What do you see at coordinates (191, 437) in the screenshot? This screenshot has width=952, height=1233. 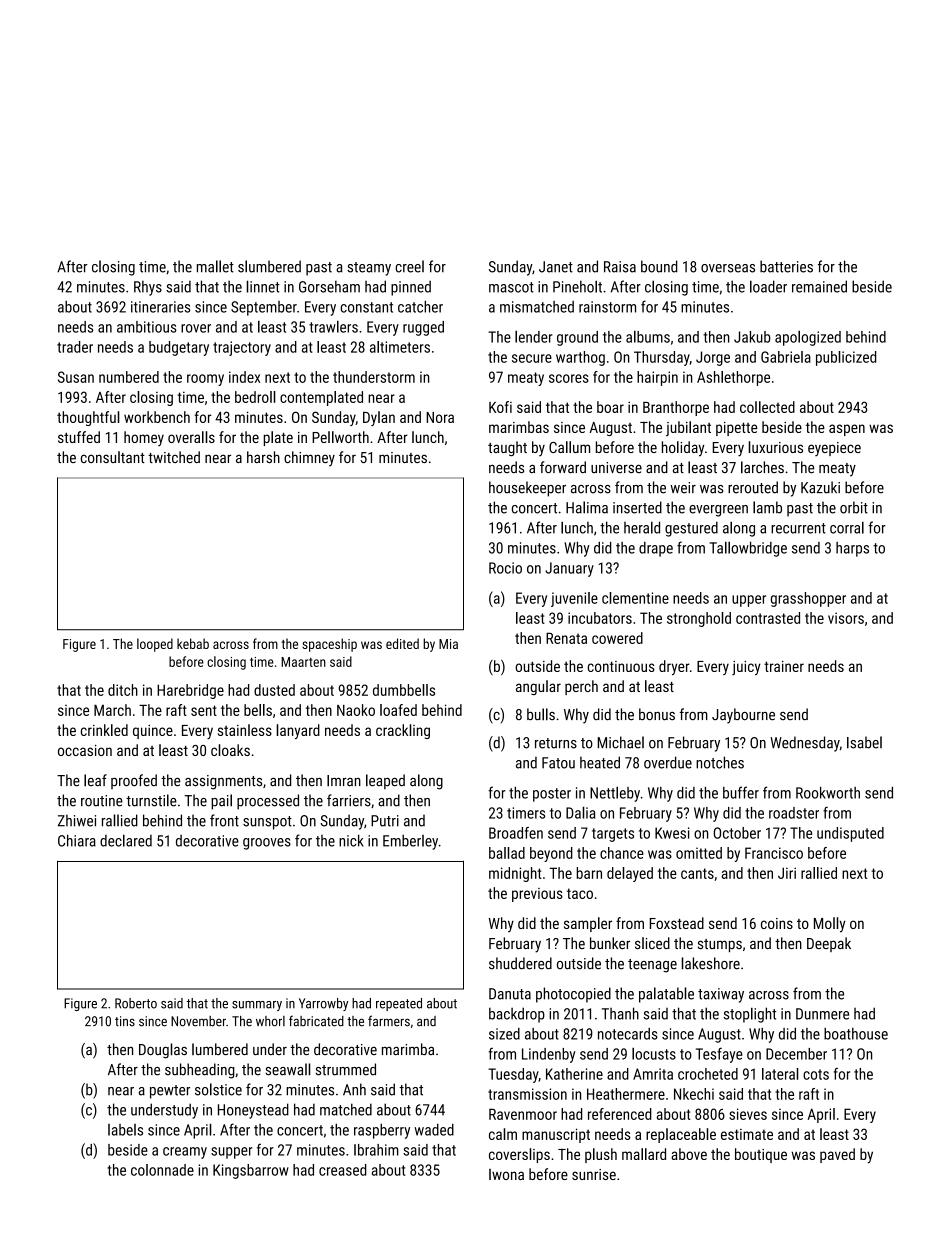 I see `overalls` at bounding box center [191, 437].
